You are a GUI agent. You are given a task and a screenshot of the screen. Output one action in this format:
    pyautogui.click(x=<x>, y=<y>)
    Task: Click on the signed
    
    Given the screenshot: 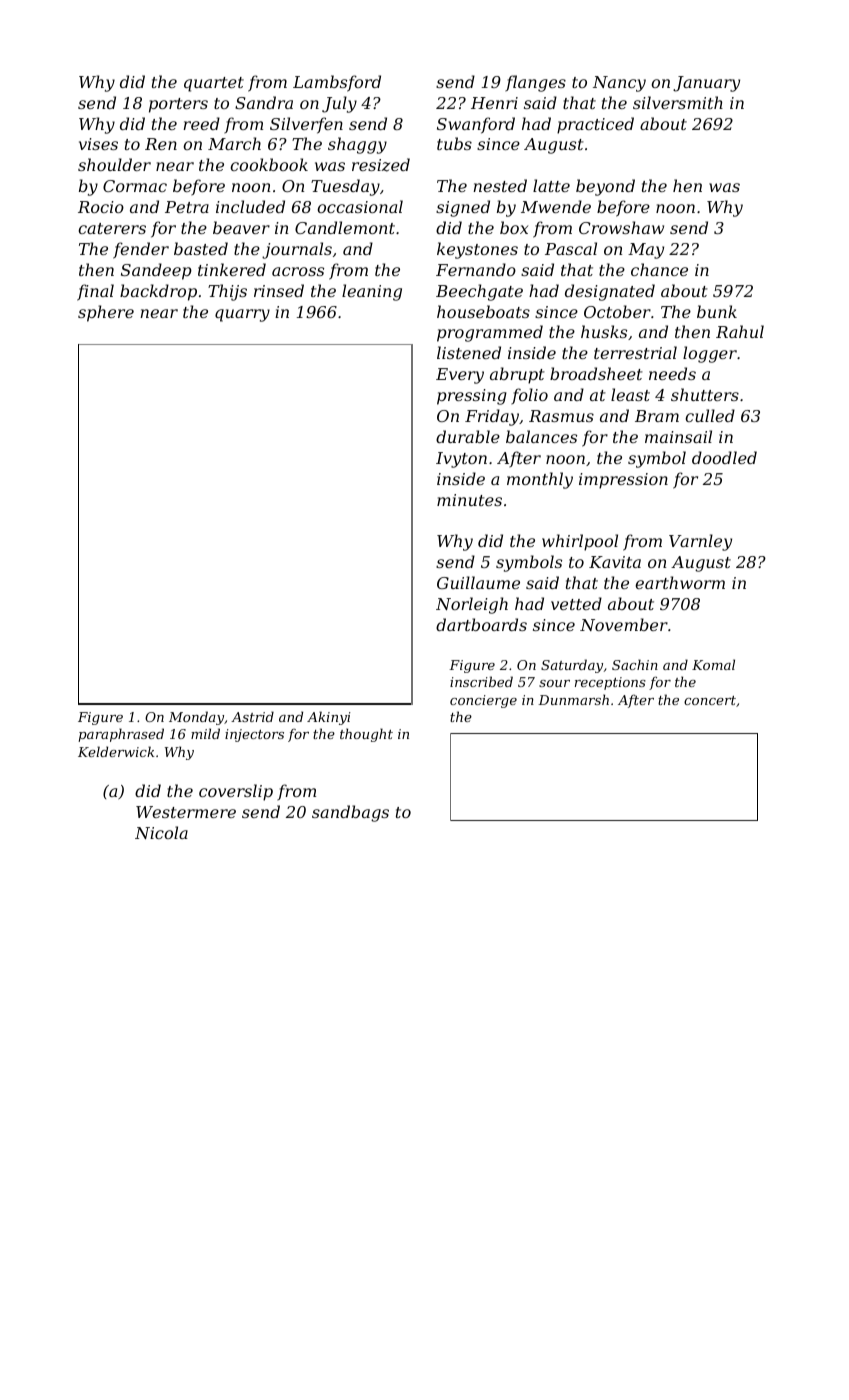 What is the action you would take?
    pyautogui.click(x=463, y=208)
